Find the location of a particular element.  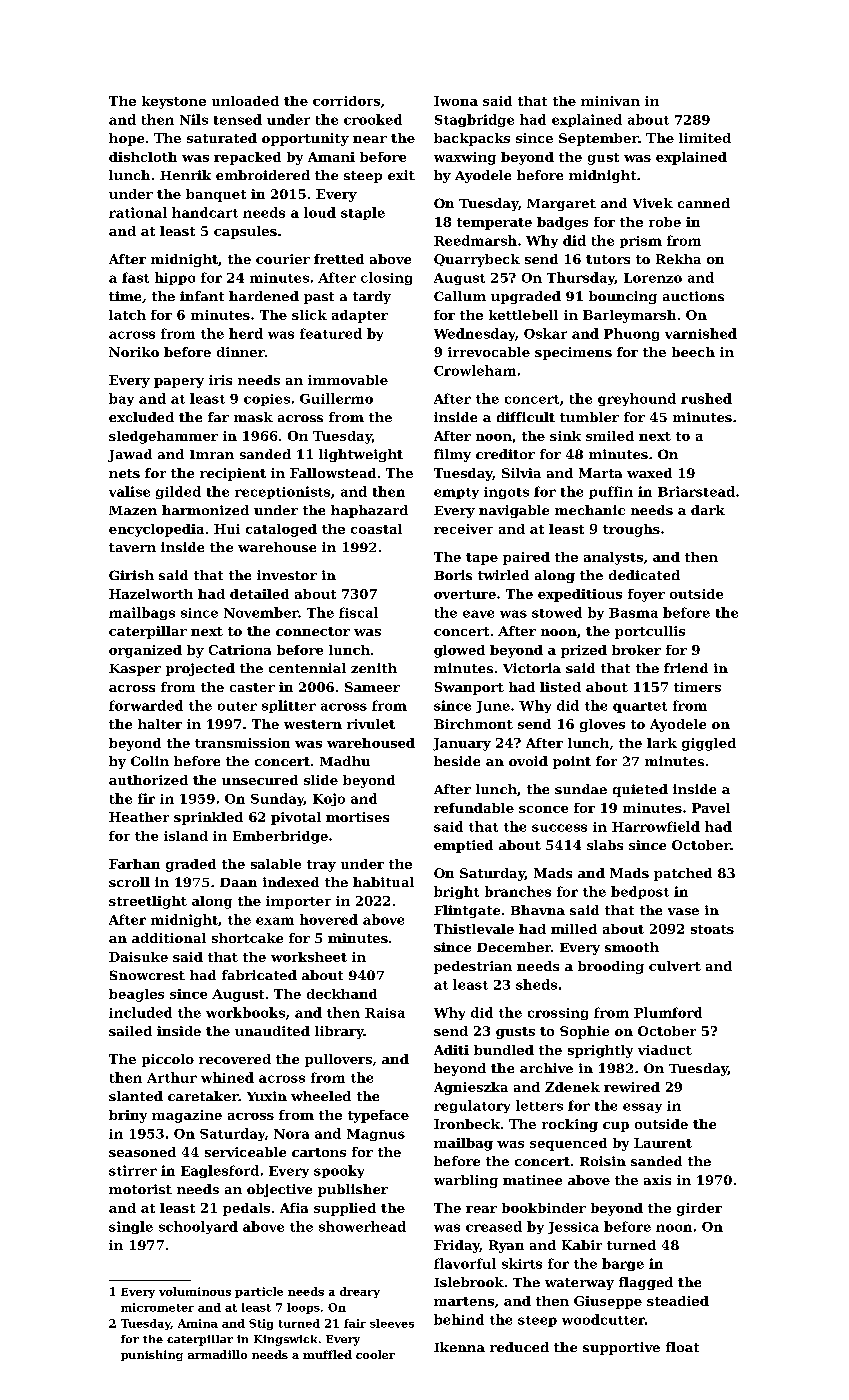

dark is located at coordinates (708, 510).
